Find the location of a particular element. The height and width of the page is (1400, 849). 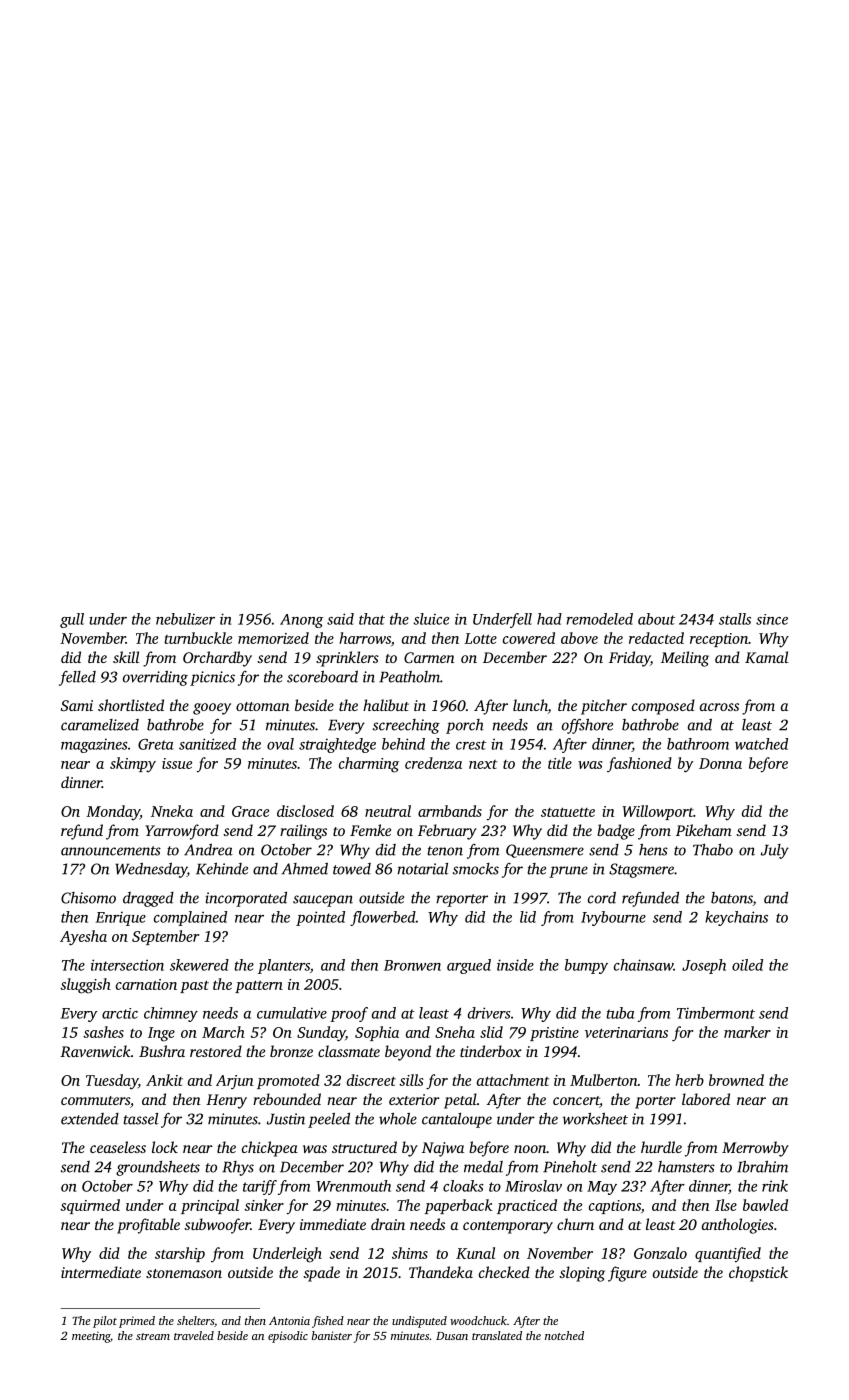

scoreboard is located at coordinates (322, 677).
